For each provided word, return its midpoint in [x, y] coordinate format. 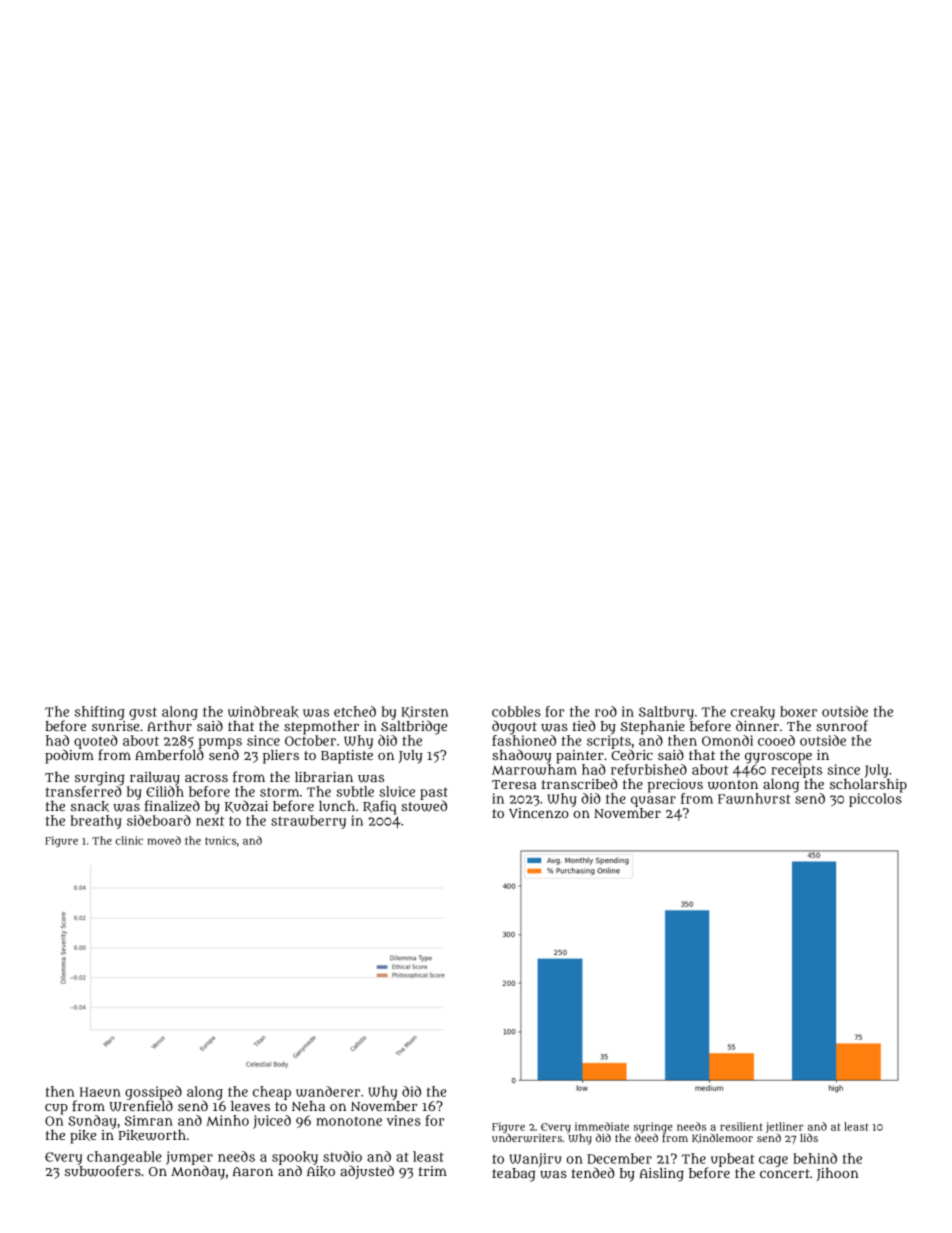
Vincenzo [539, 813]
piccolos [875, 800]
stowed [424, 806]
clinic [129, 840]
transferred [84, 791]
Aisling [661, 1175]
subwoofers [103, 1171]
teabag [514, 1175]
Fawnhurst [754, 798]
